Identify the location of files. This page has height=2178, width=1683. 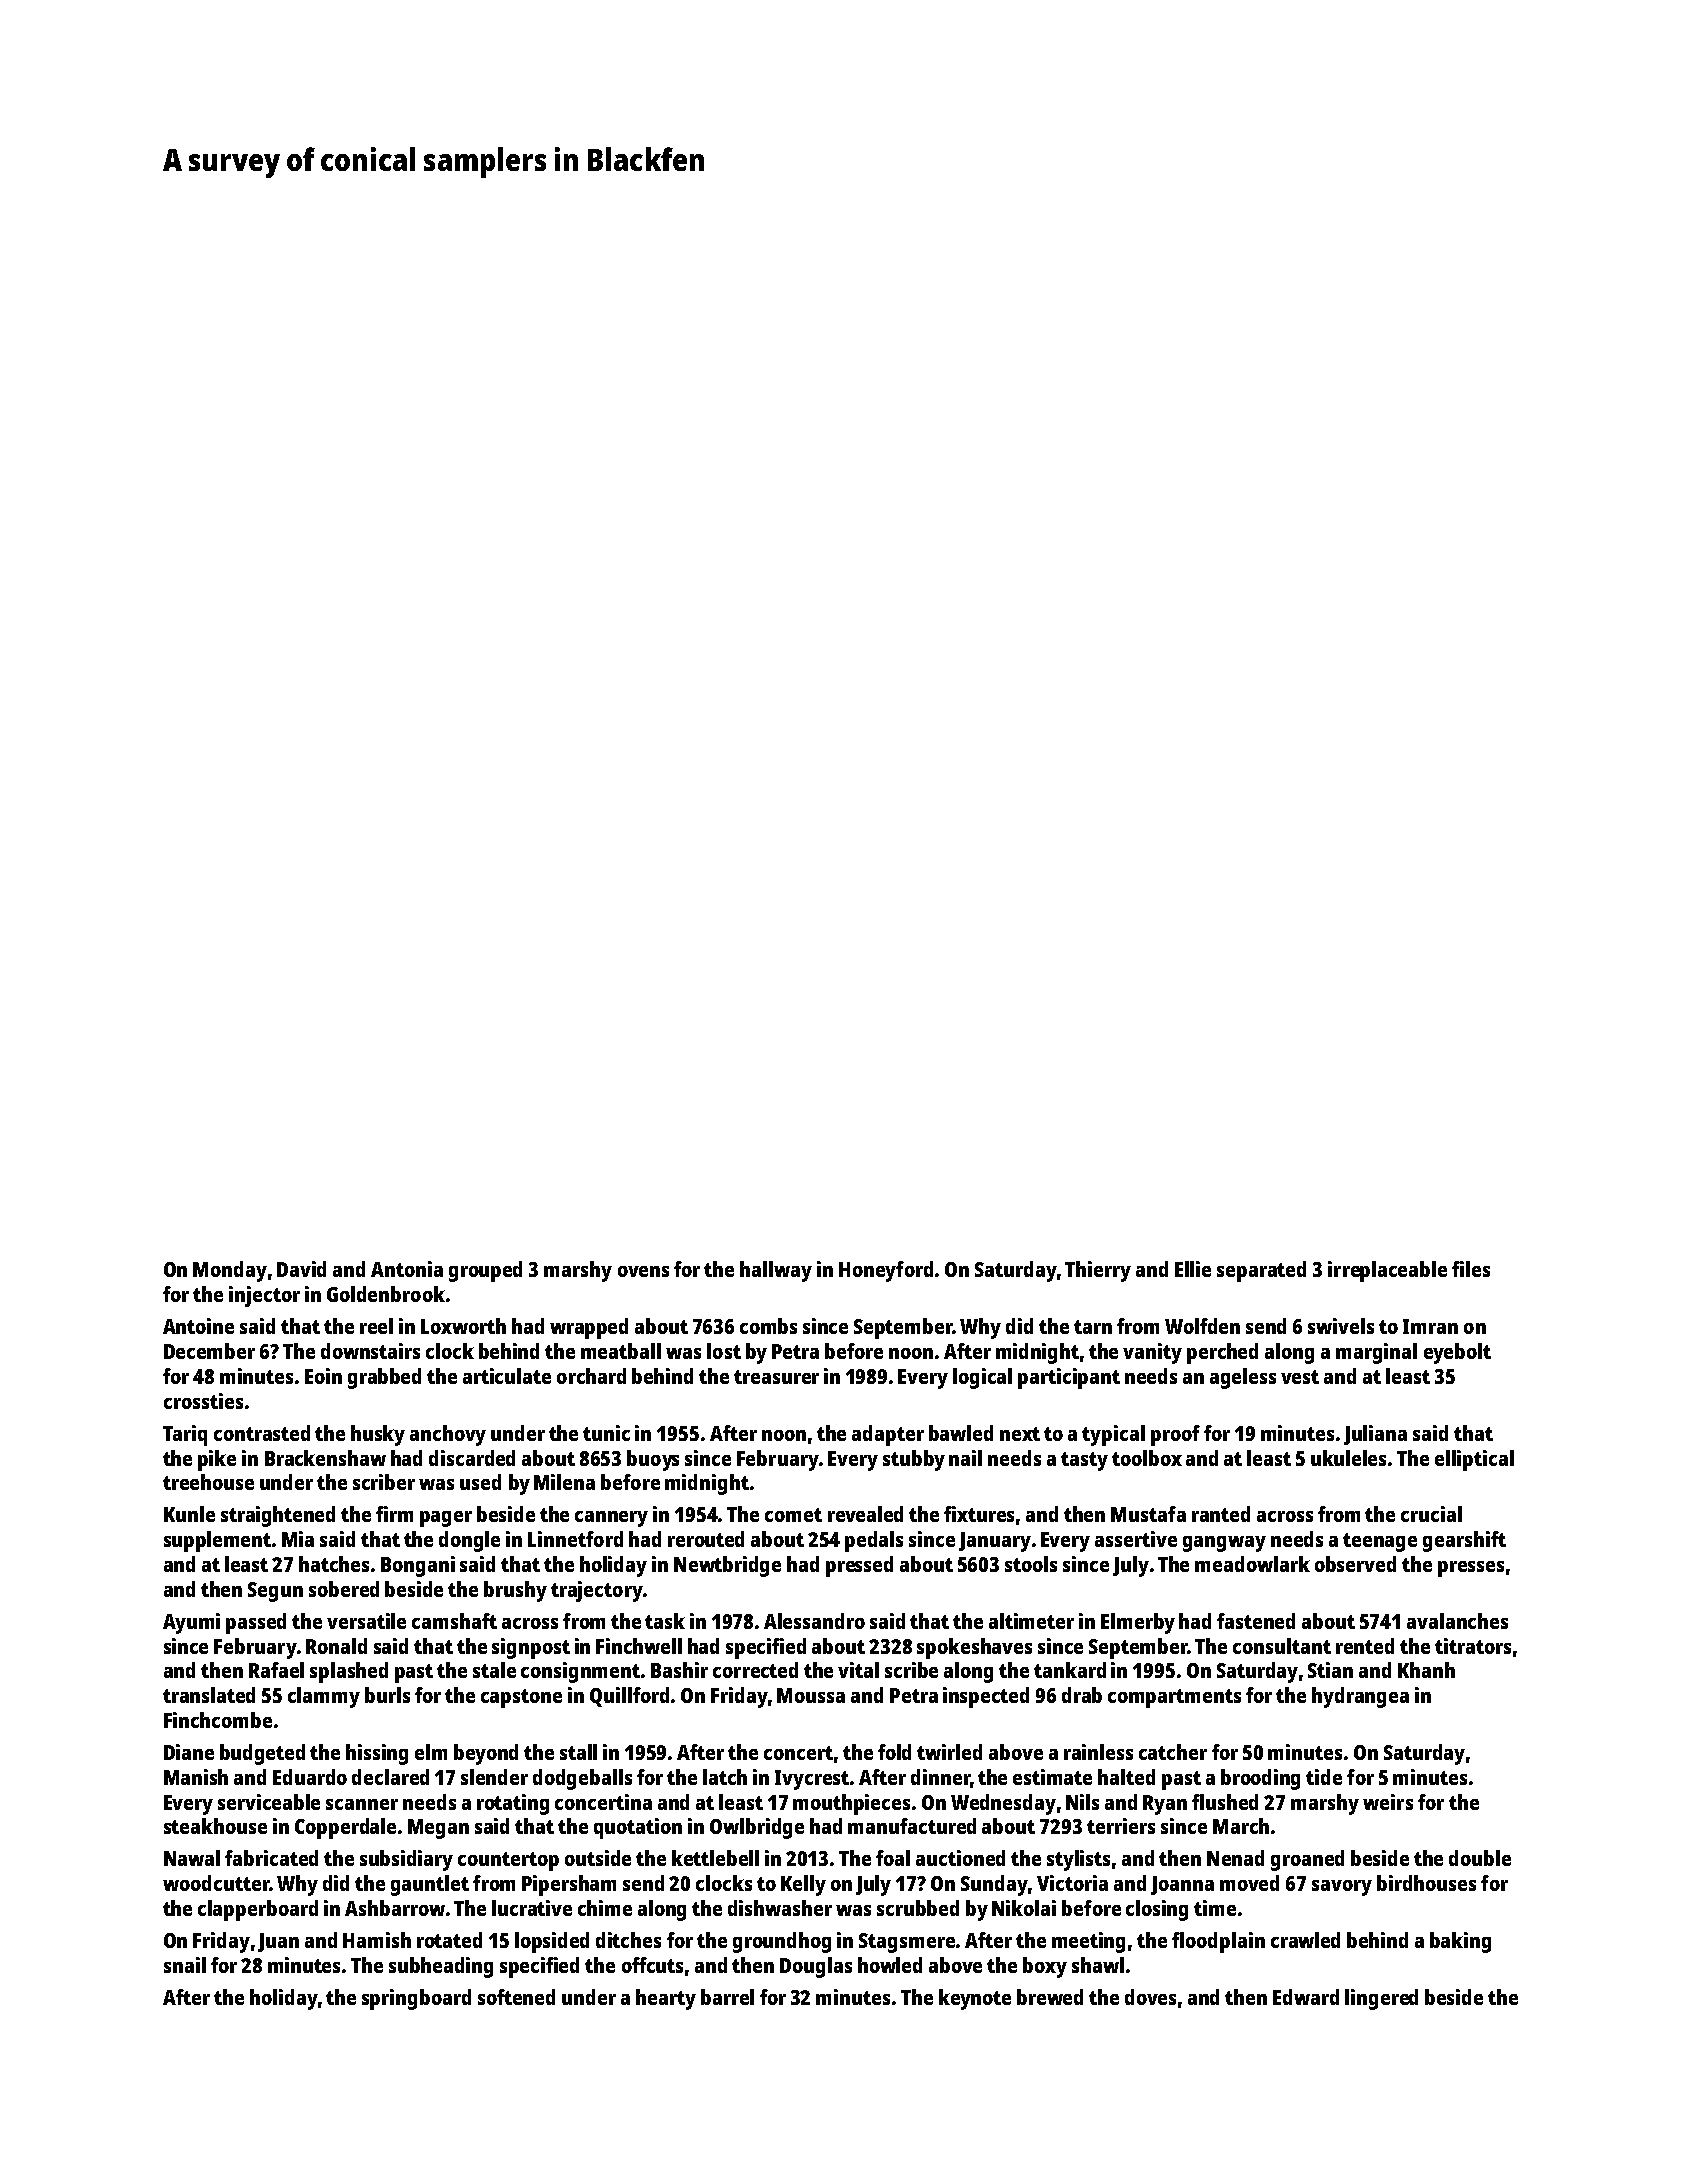
(1471, 1269).
